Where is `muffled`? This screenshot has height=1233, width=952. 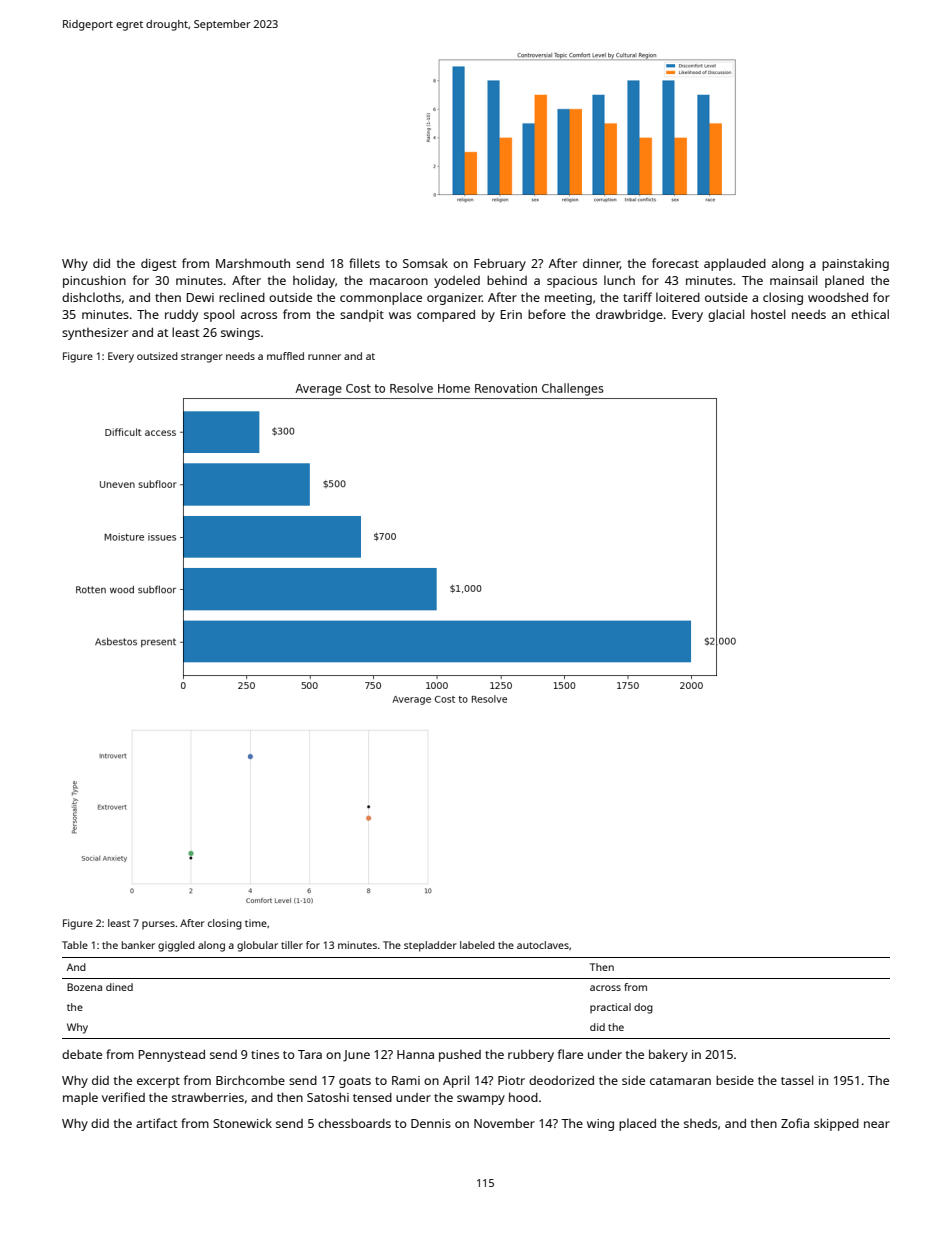 muffled is located at coordinates (285, 356).
